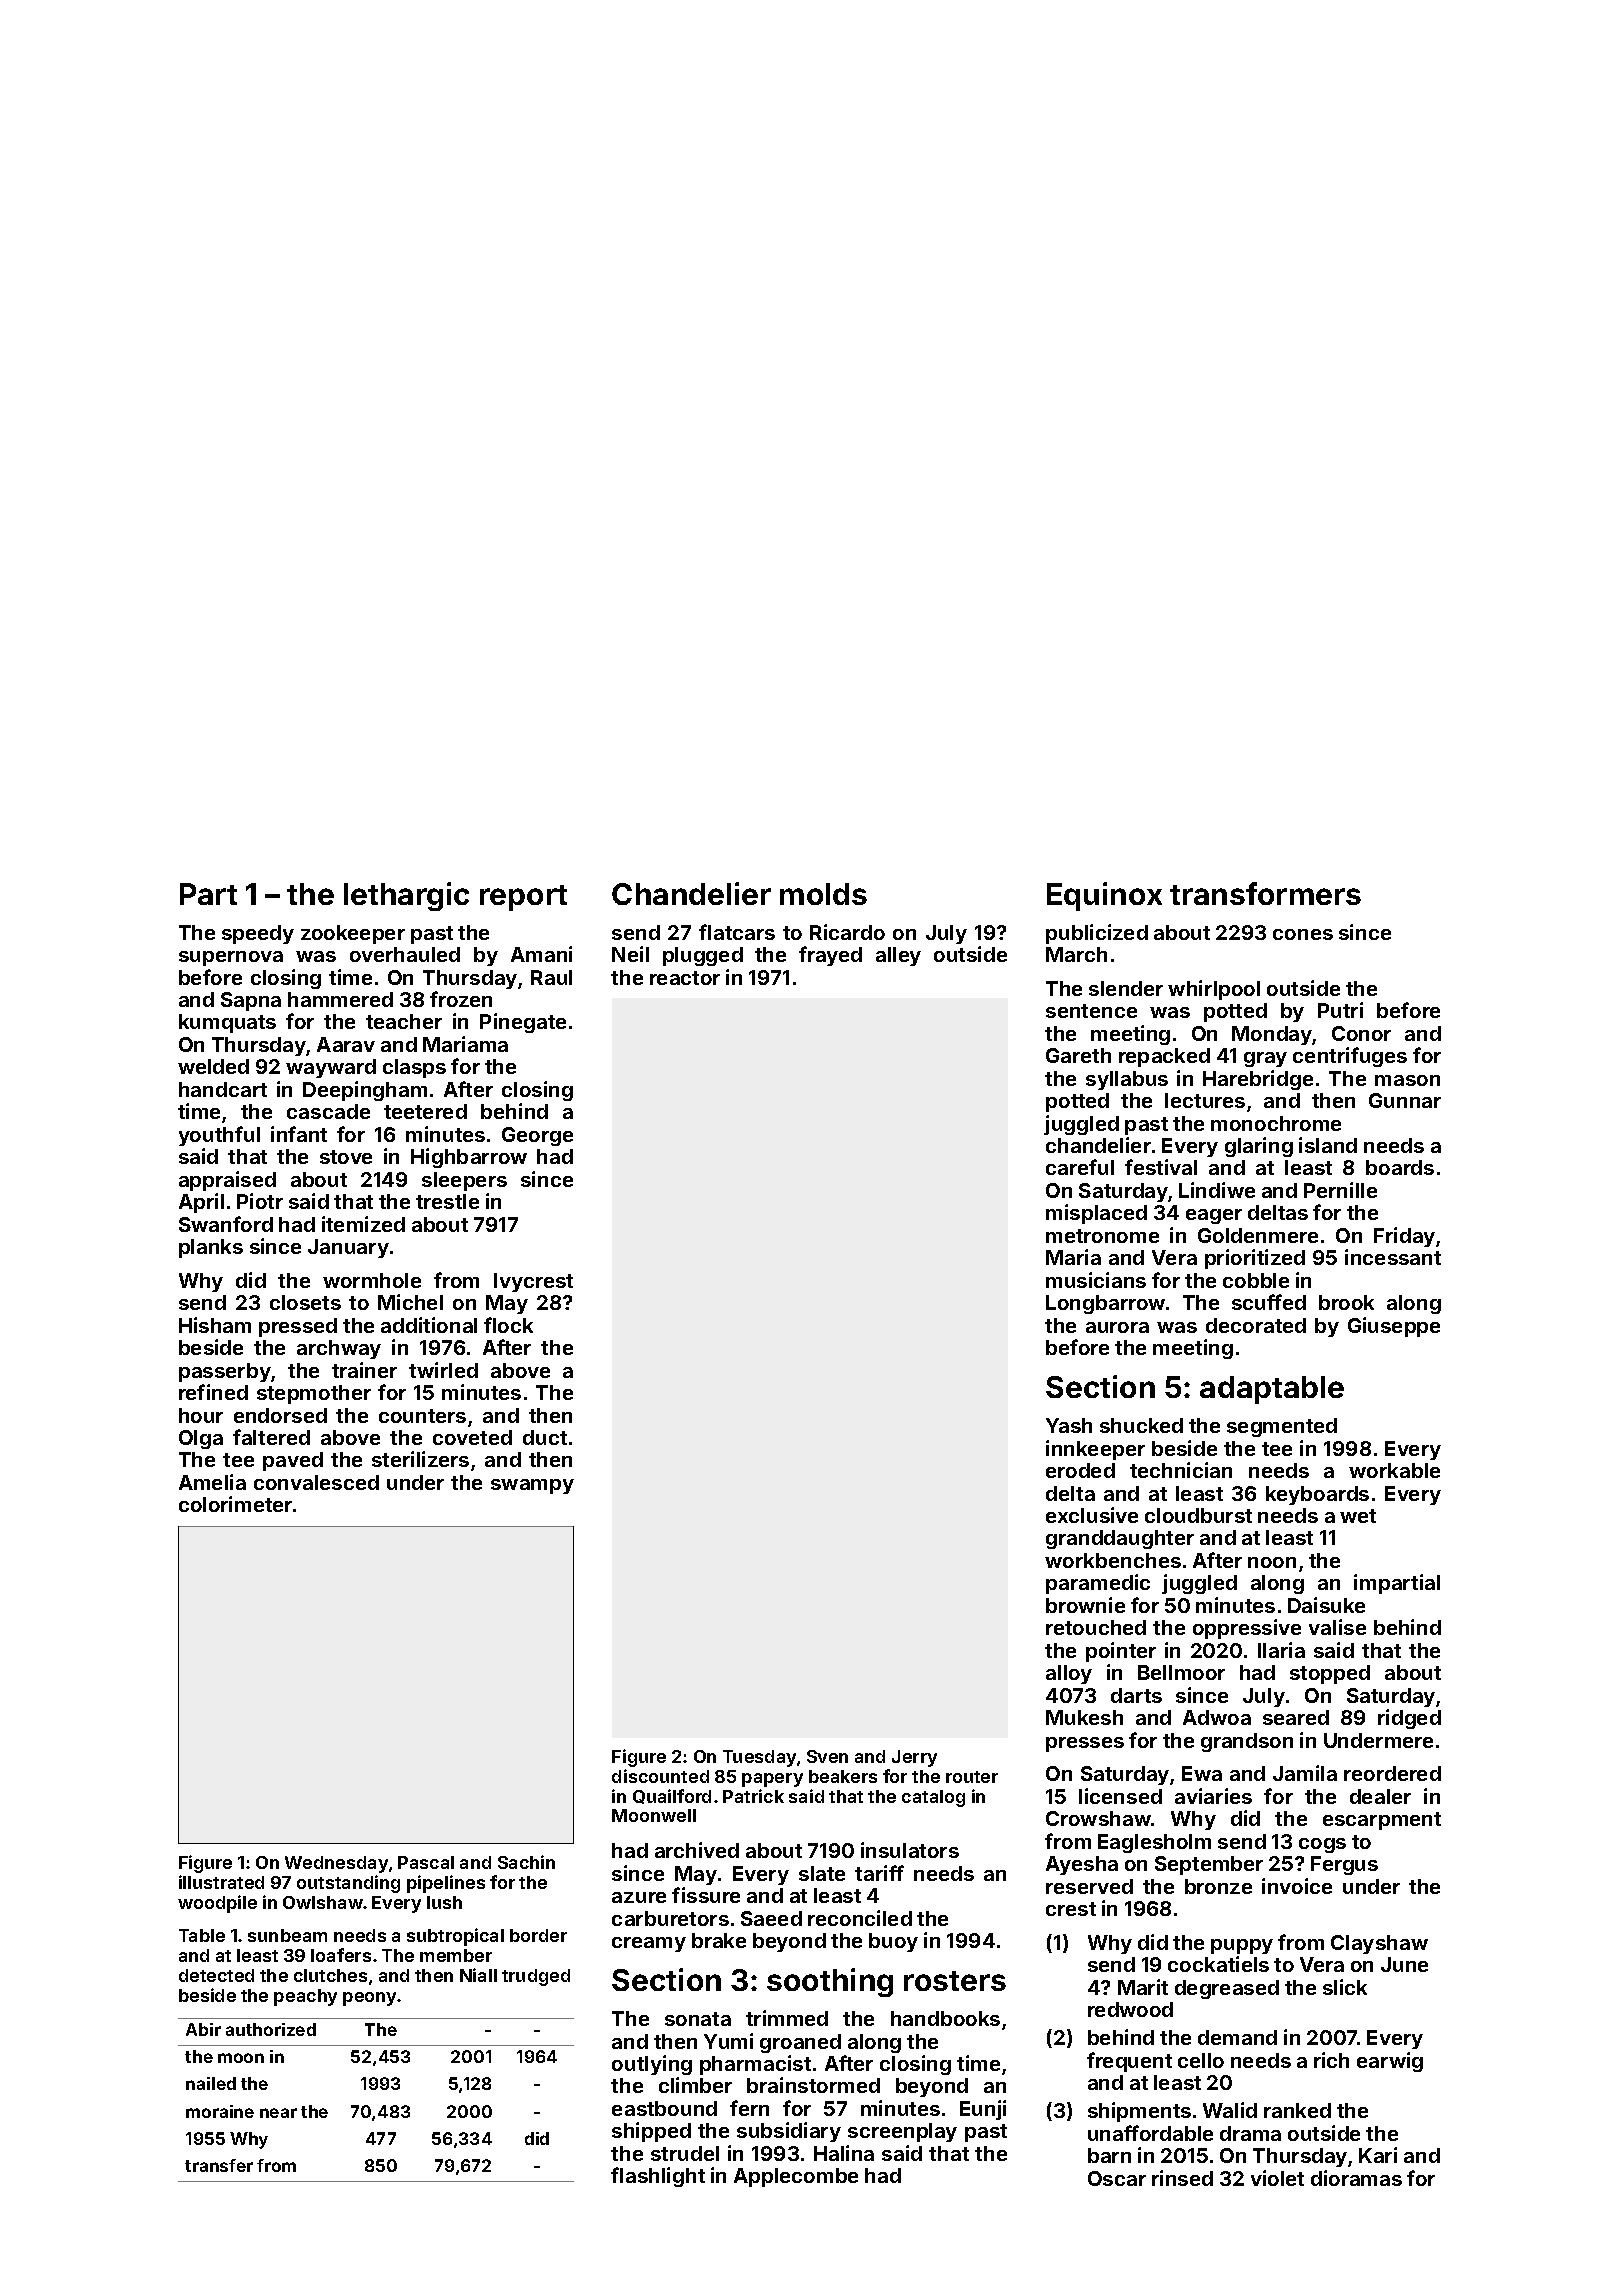 The image size is (1620, 2292). I want to click on loafers, so click(341, 1955).
